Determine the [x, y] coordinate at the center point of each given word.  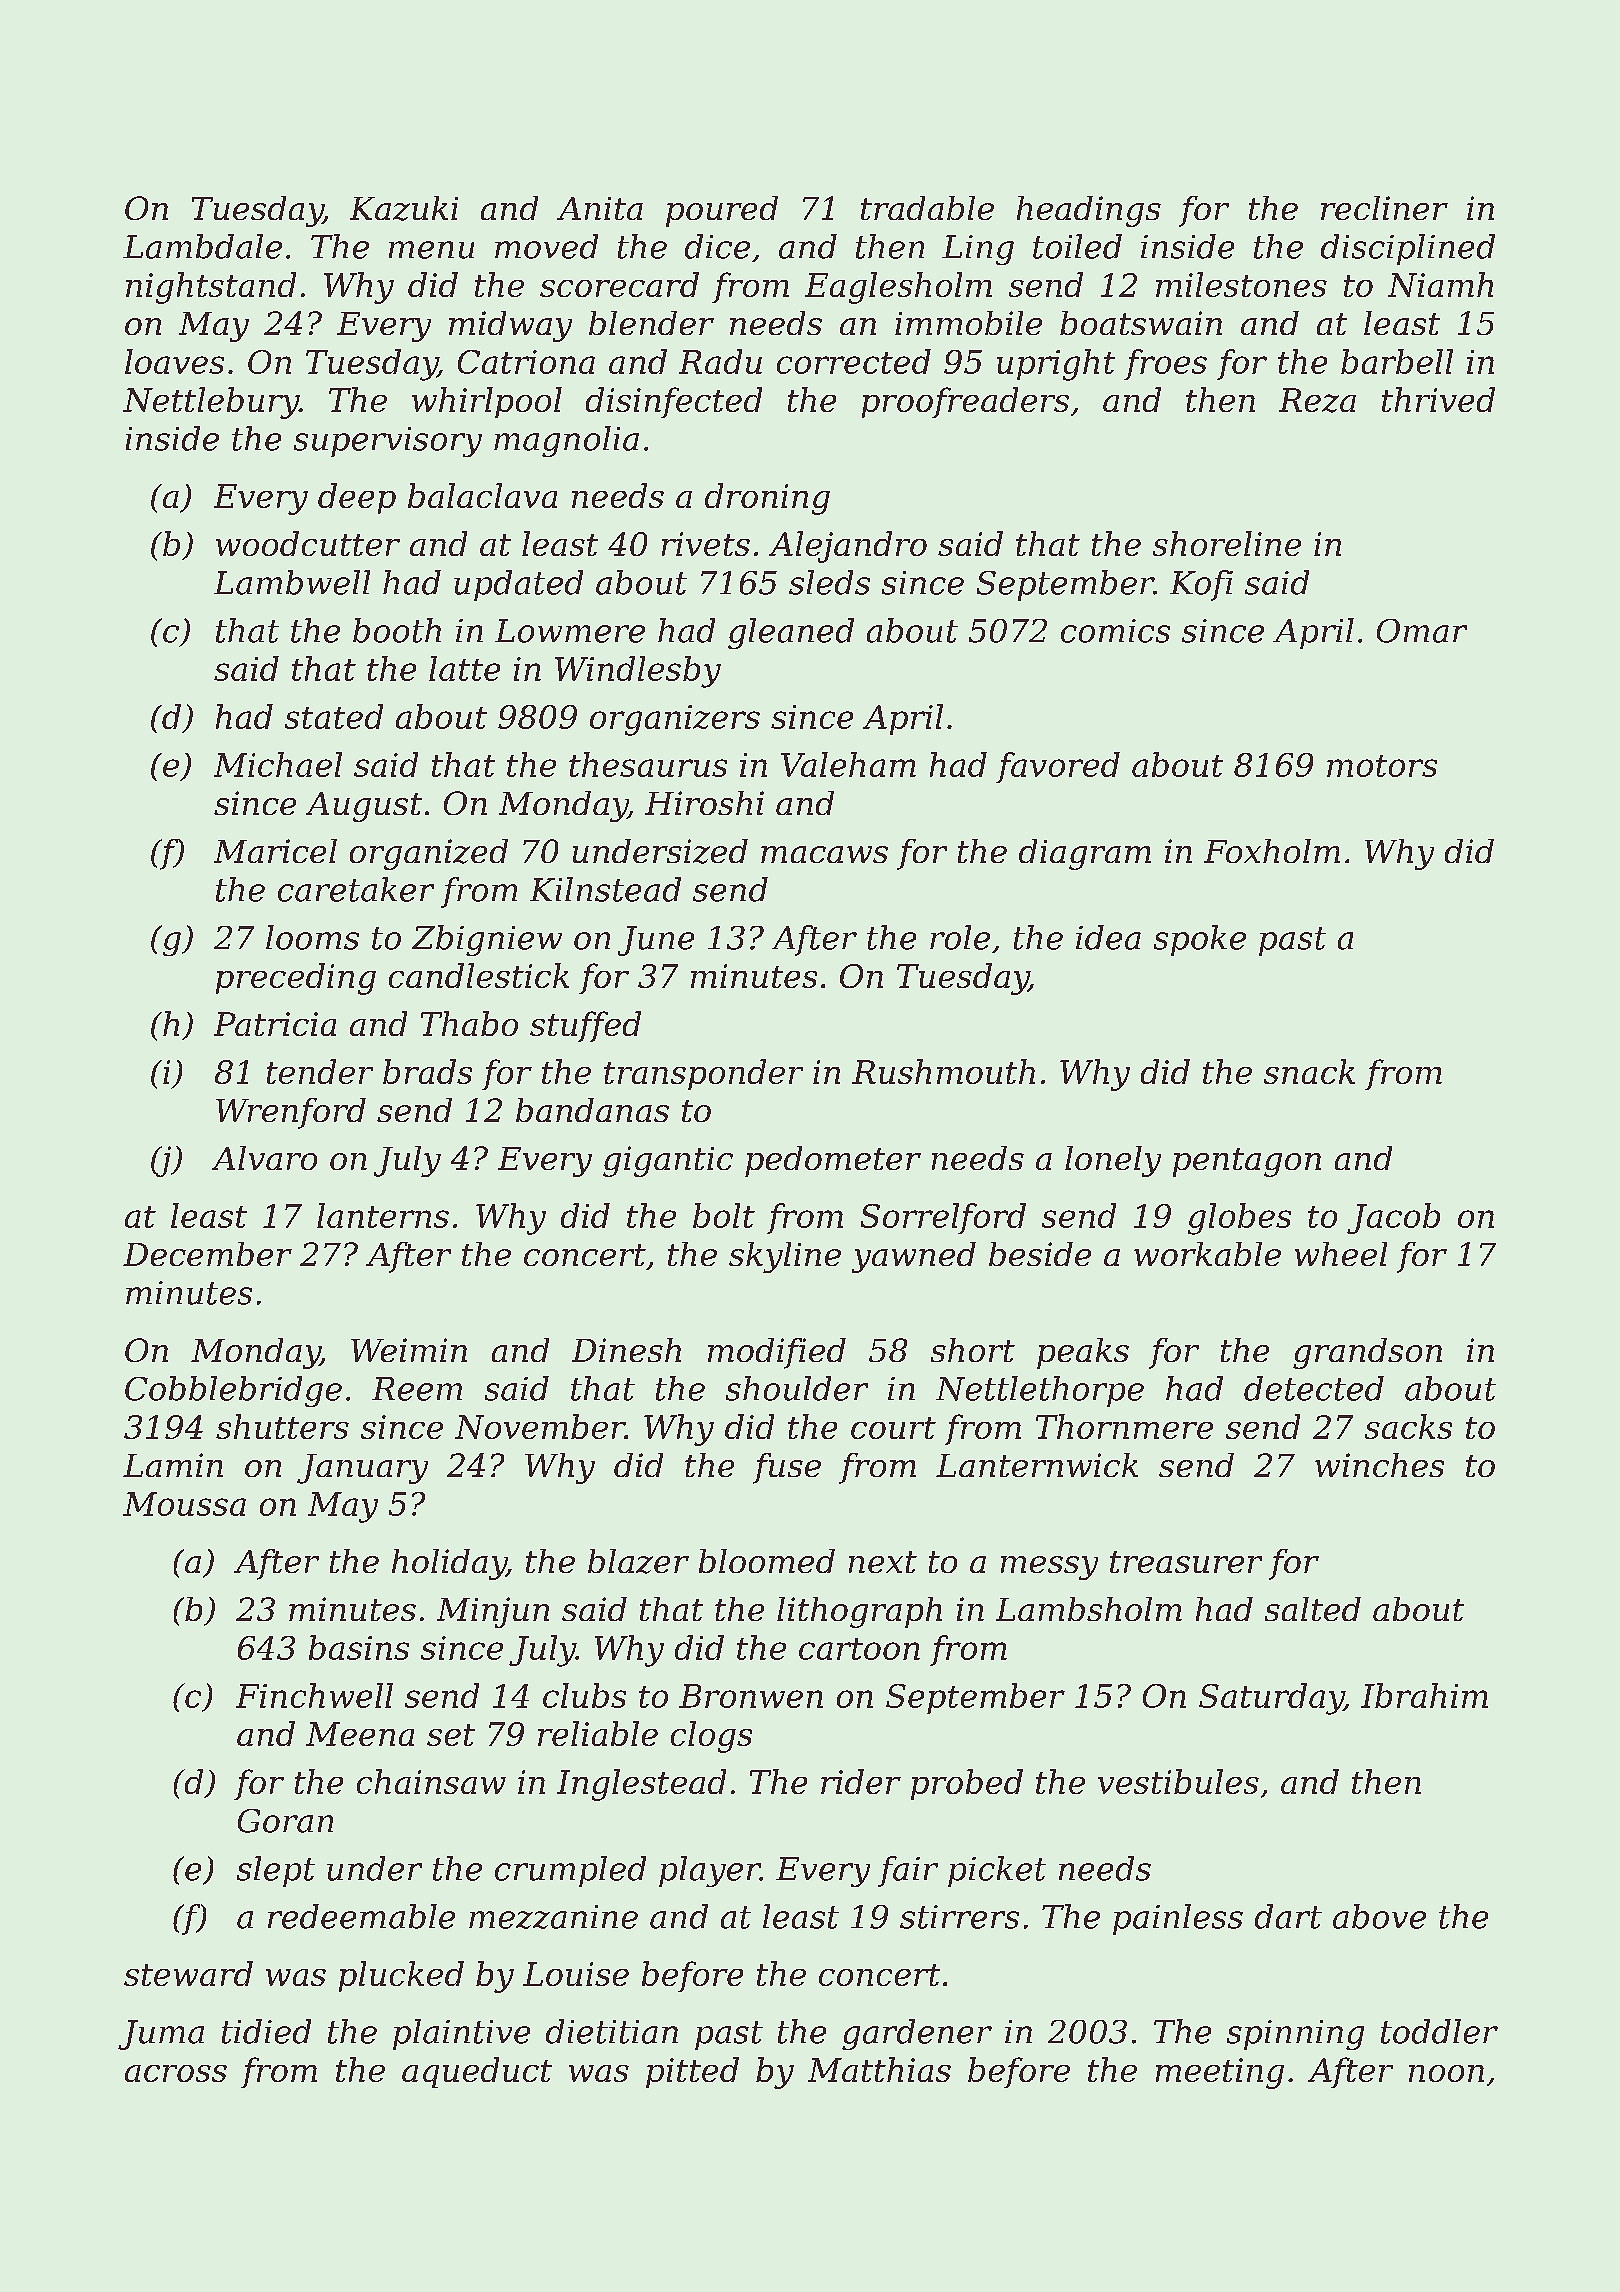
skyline [785, 1257]
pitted [692, 2072]
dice [717, 246]
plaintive [461, 2034]
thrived [1438, 399]
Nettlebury [211, 403]
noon [1446, 2073]
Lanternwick [1037, 1465]
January [362, 1469]
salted [1313, 1609]
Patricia [275, 1024]
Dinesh [626, 1350]
